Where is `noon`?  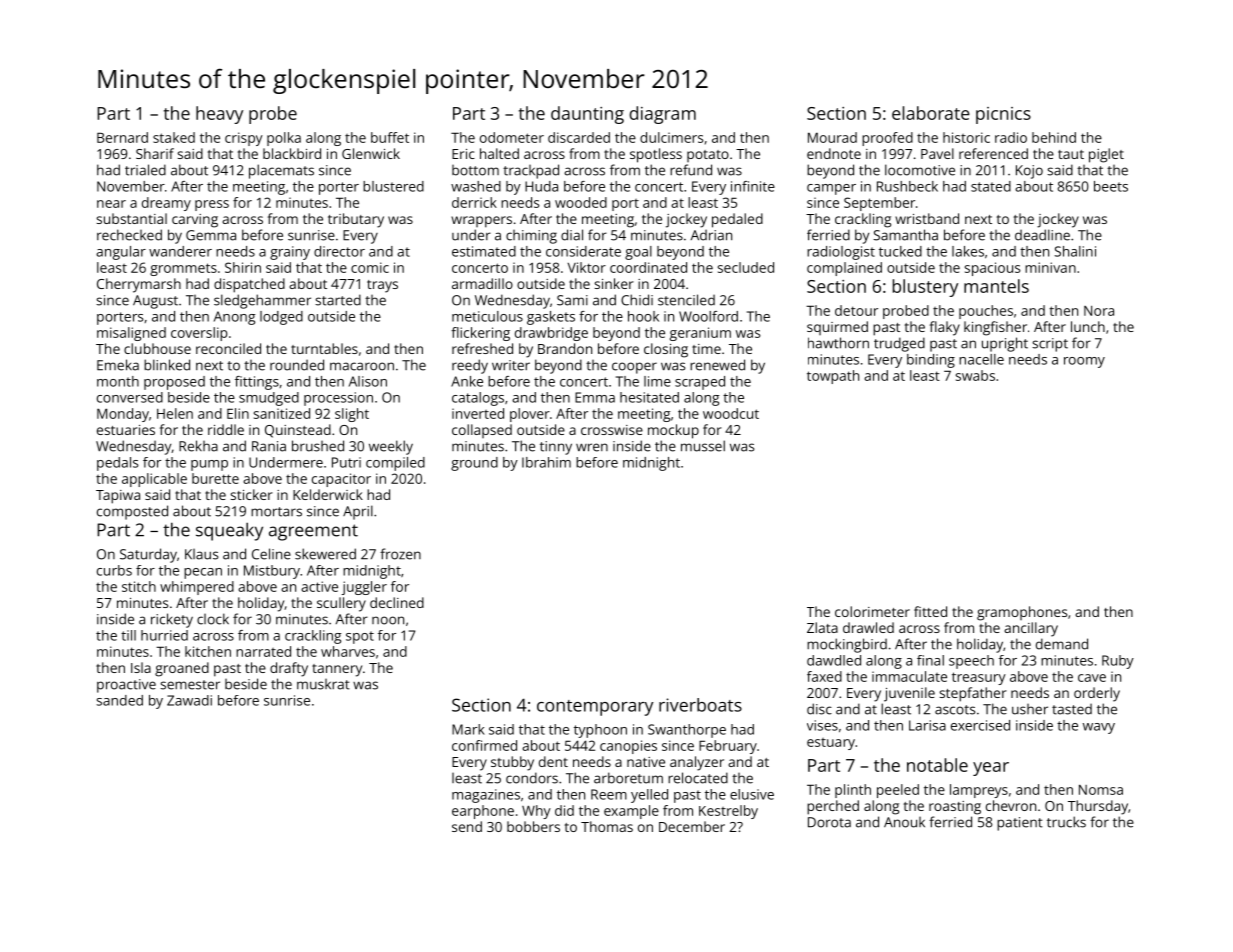 noon is located at coordinates (388, 620).
